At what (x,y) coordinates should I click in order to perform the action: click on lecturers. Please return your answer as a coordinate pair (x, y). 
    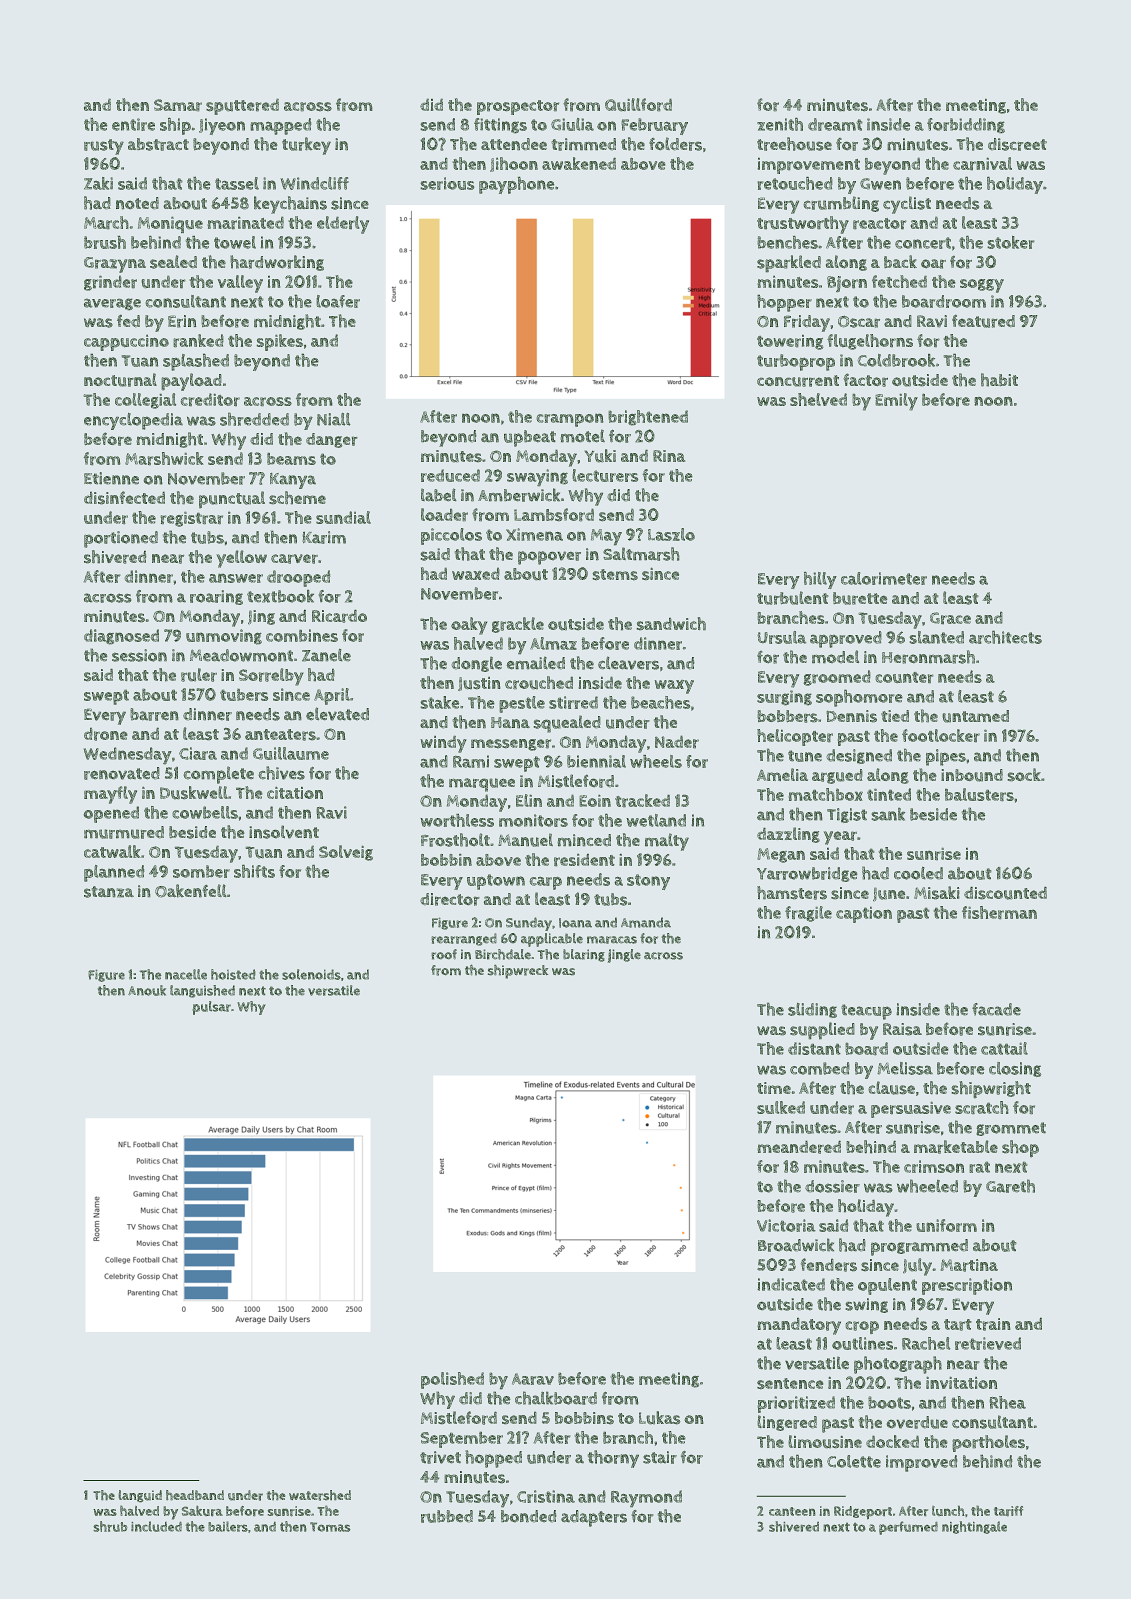
    Looking at the image, I should click on (605, 475).
